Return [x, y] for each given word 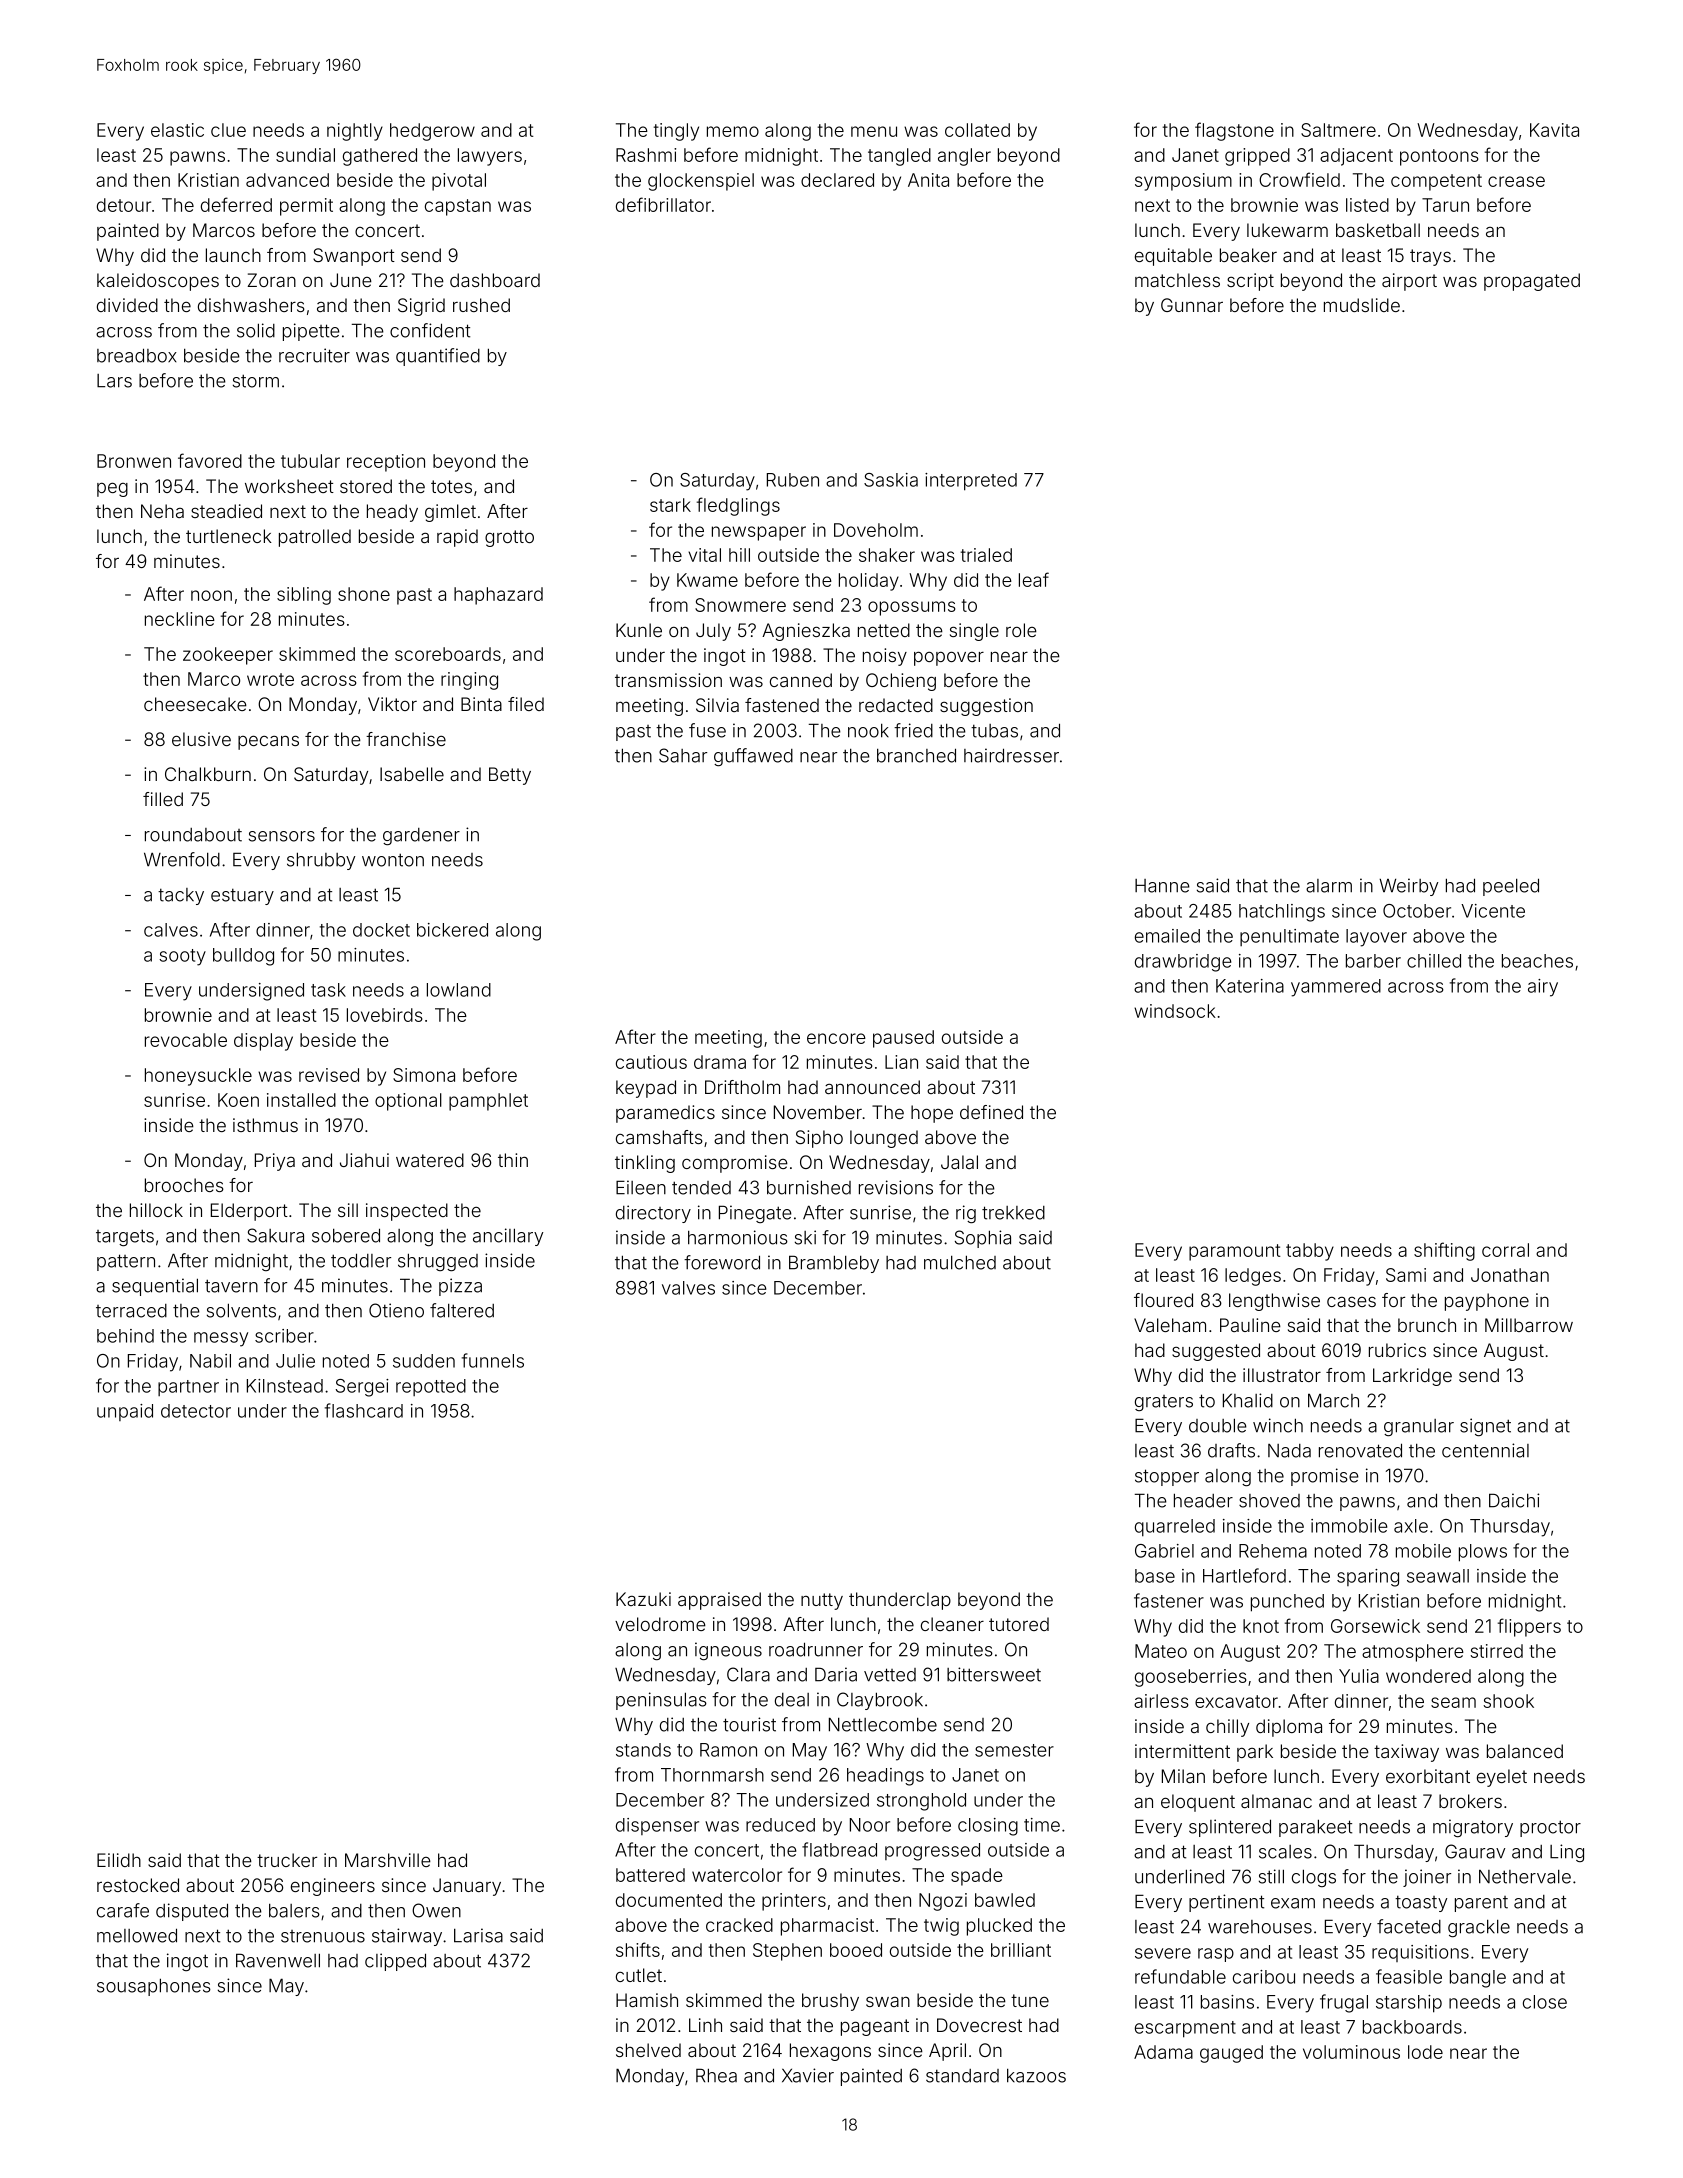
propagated [1532, 282]
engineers [333, 1887]
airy [1543, 988]
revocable [186, 1040]
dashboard [495, 280]
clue [228, 130]
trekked [1013, 1213]
